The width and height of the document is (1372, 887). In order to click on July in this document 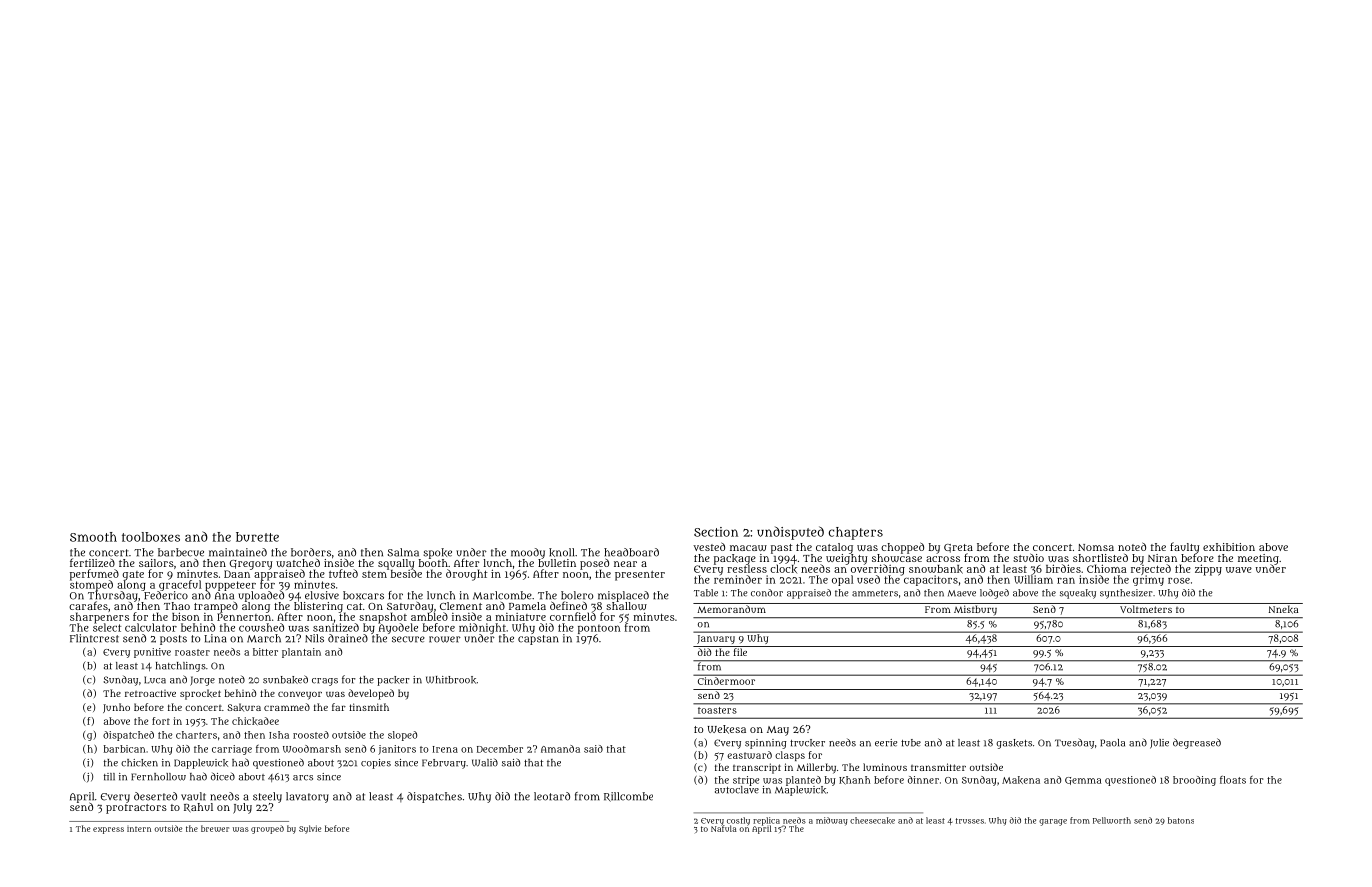, I will do `click(242, 808)`.
